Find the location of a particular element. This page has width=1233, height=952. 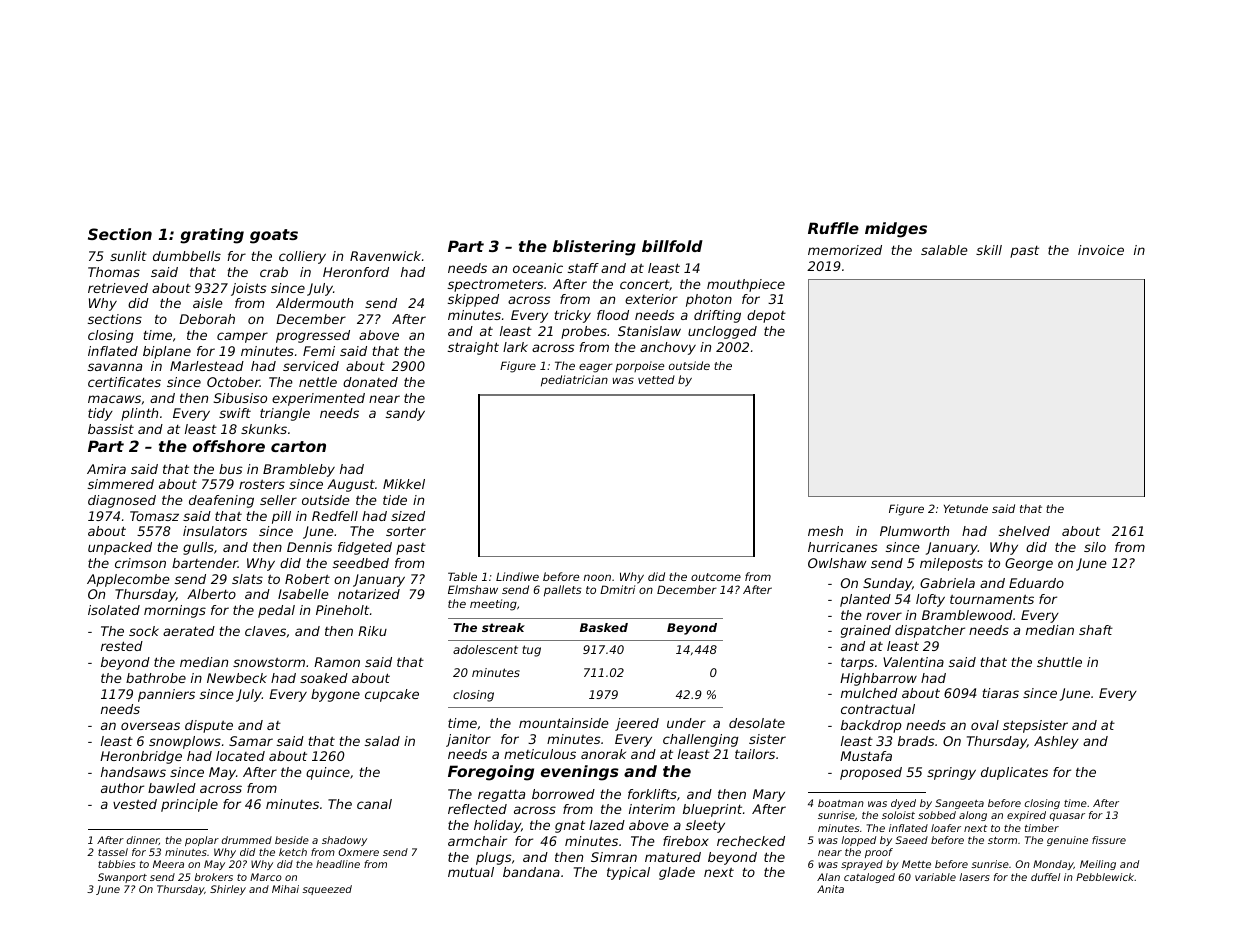

unpacked is located at coordinates (120, 548).
